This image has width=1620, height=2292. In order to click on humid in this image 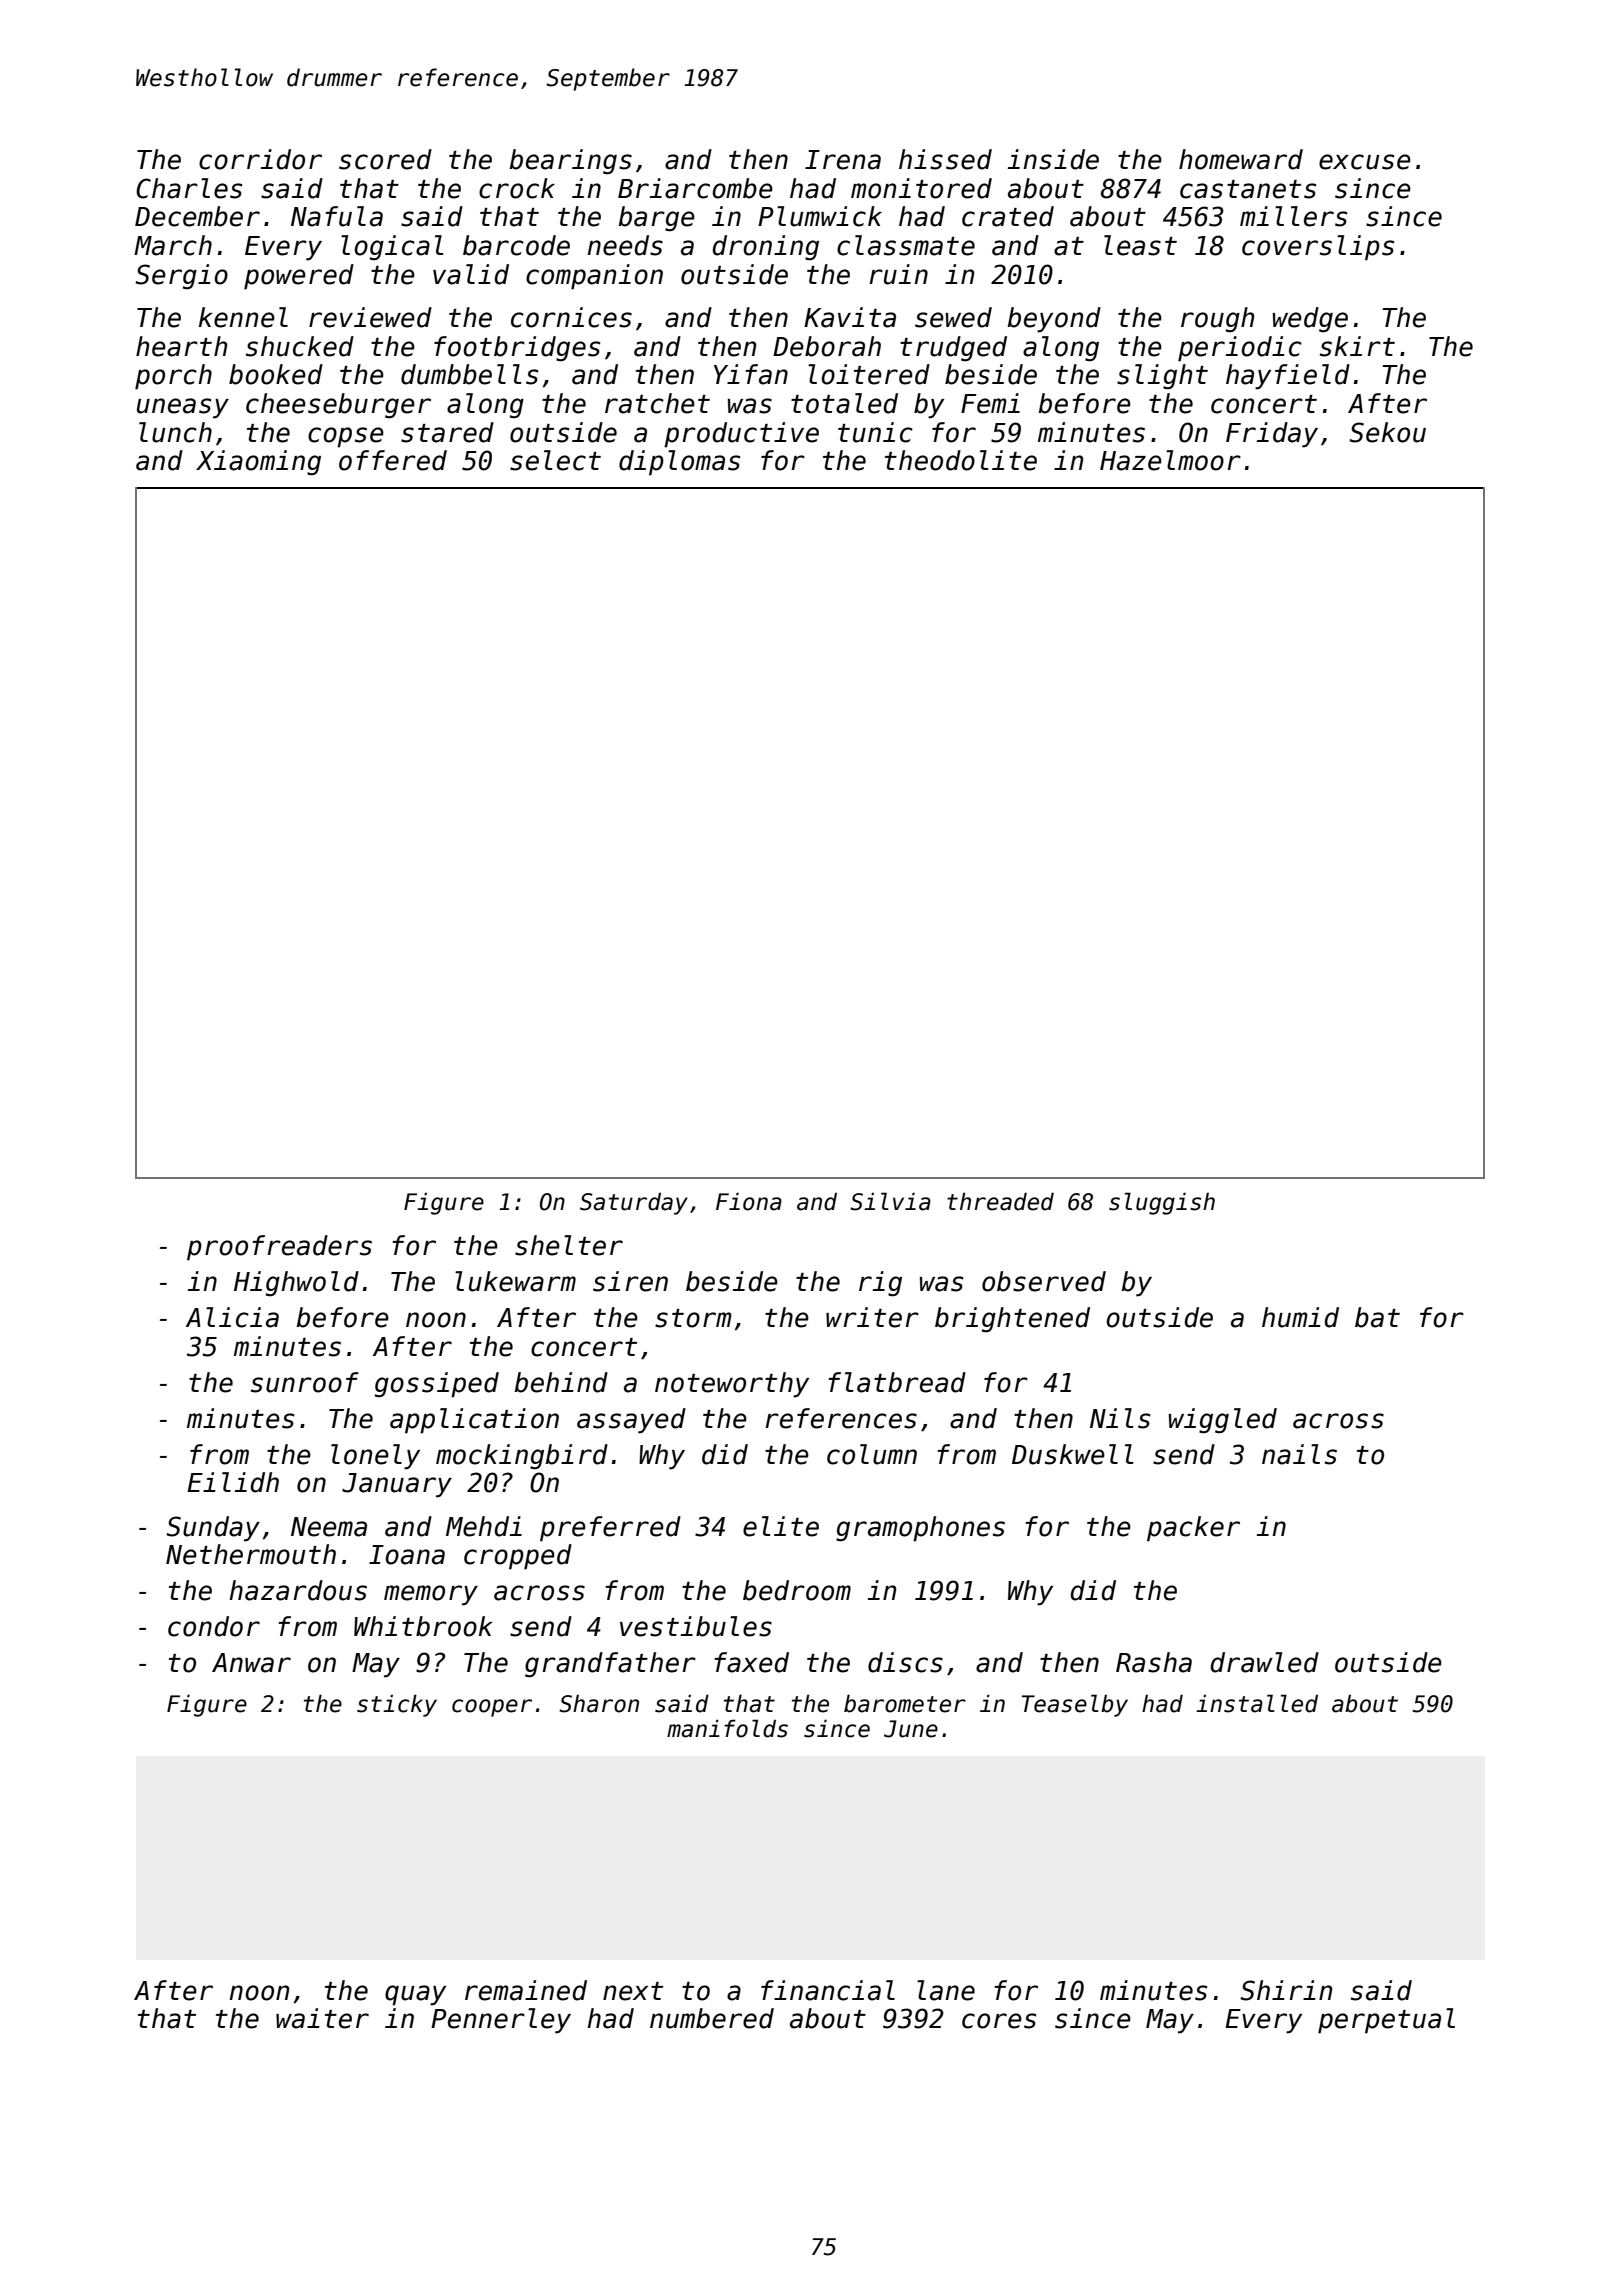, I will do `click(1300, 1317)`.
